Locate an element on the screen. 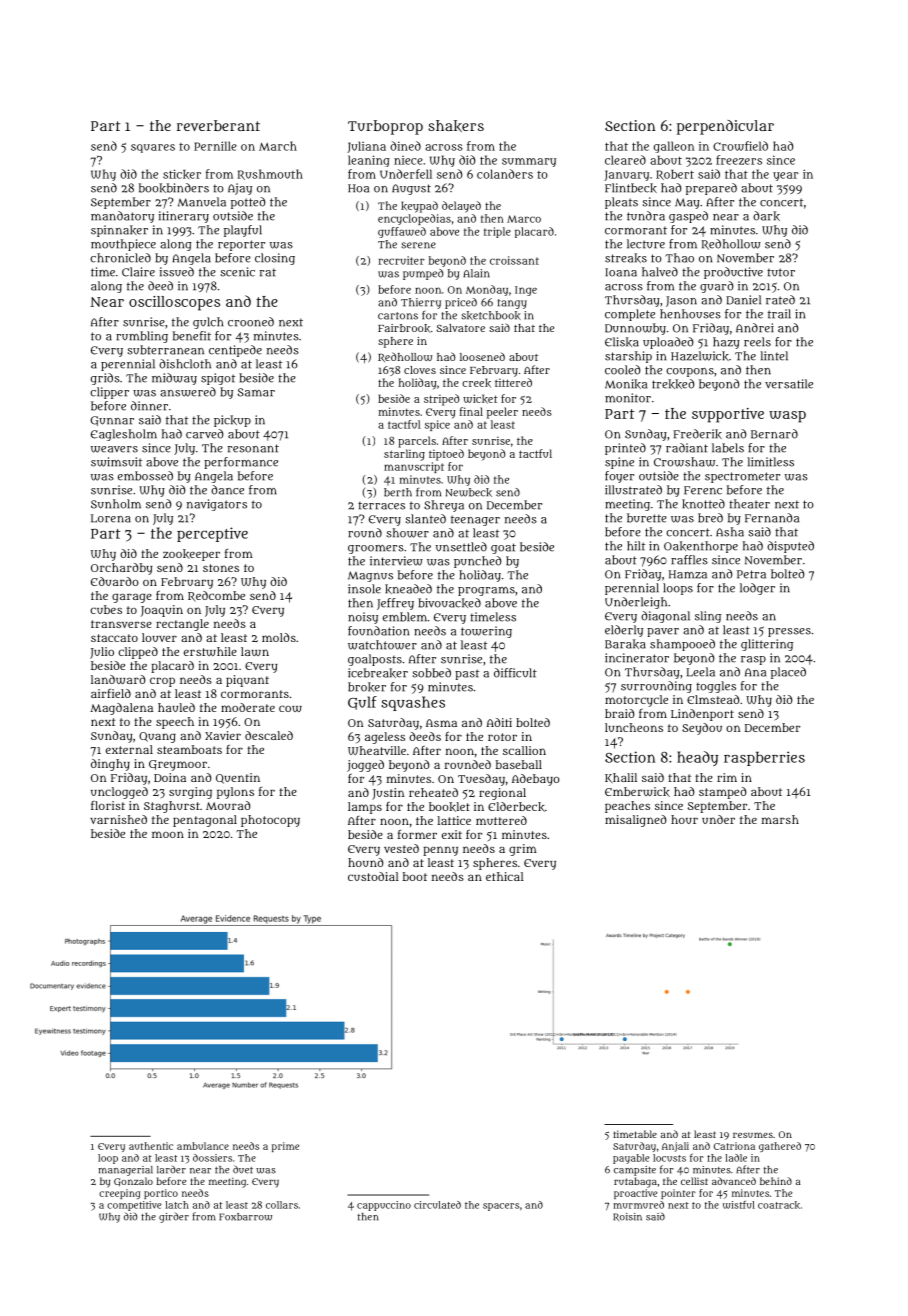 The image size is (908, 1316). trekked is located at coordinates (673, 384).
